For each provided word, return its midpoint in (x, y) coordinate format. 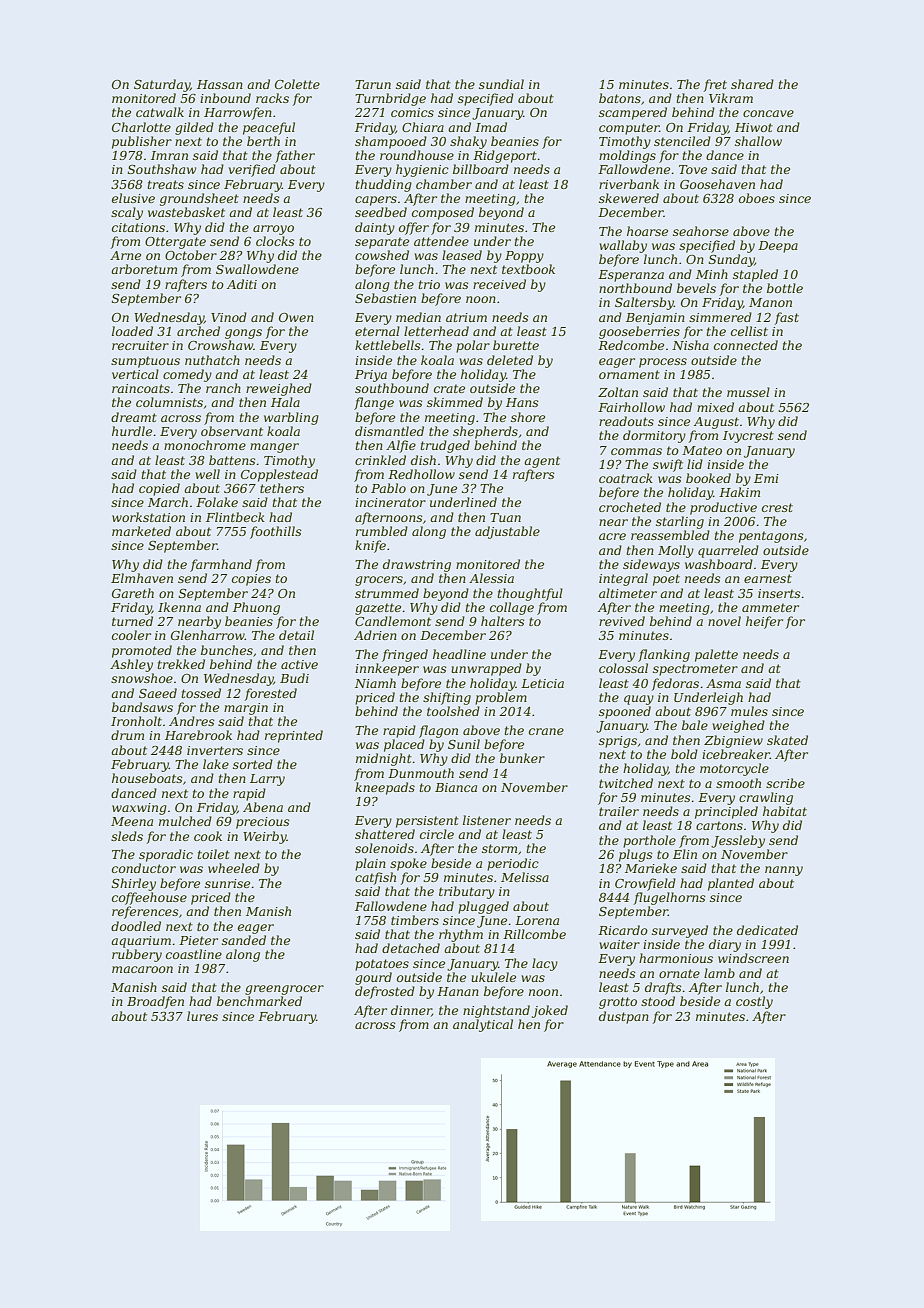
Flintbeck (235, 517)
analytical (483, 1025)
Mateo (702, 450)
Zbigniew (733, 741)
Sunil (464, 744)
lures (202, 1016)
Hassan (220, 84)
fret (715, 85)
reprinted (294, 736)
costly (754, 1002)
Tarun (373, 84)
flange (374, 403)
